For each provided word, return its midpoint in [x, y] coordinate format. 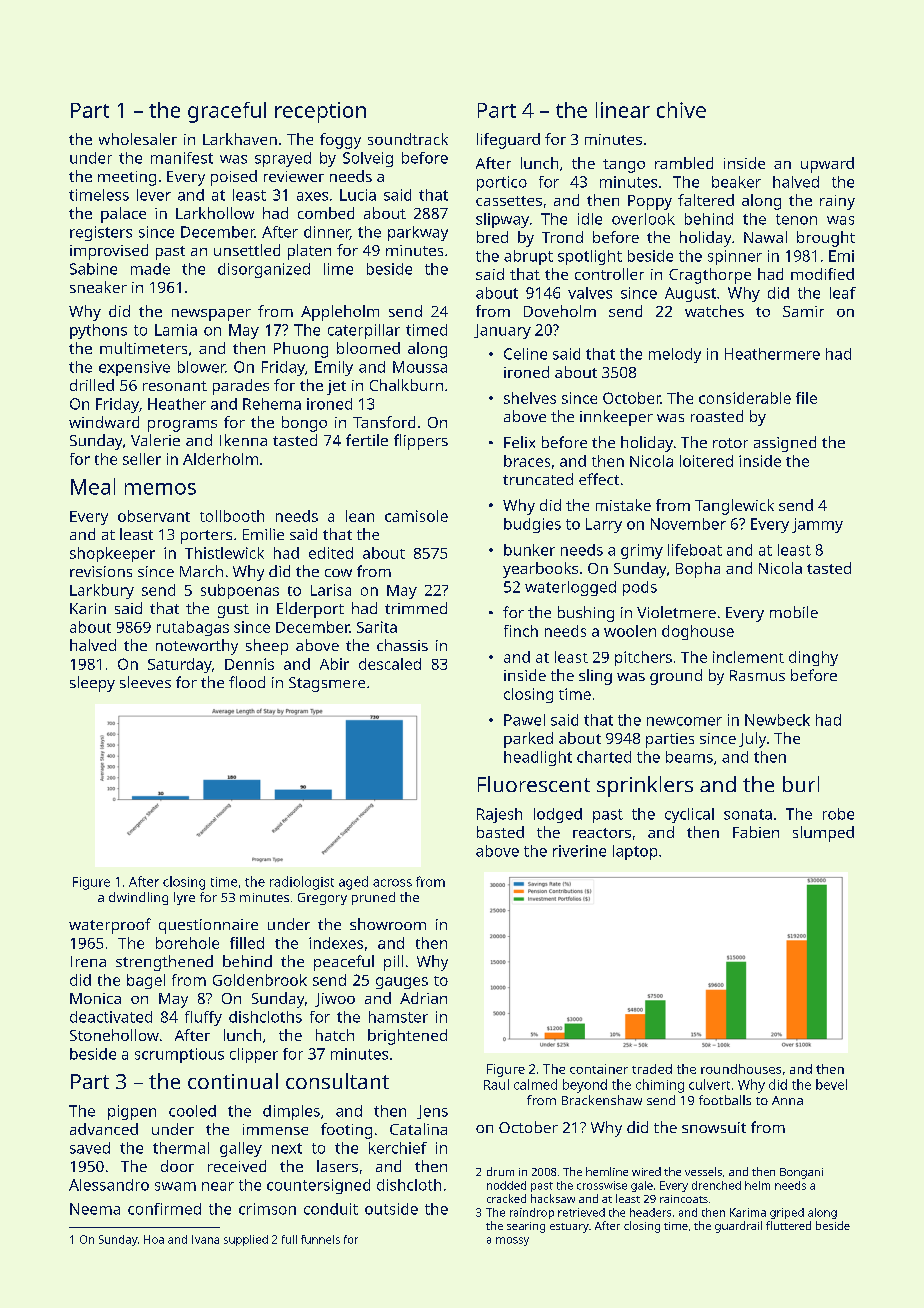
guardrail [738, 1227]
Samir [803, 311]
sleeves [145, 682]
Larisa [331, 590]
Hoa [154, 1239]
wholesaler [138, 139]
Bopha [698, 570]
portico [502, 183]
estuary [569, 1228]
